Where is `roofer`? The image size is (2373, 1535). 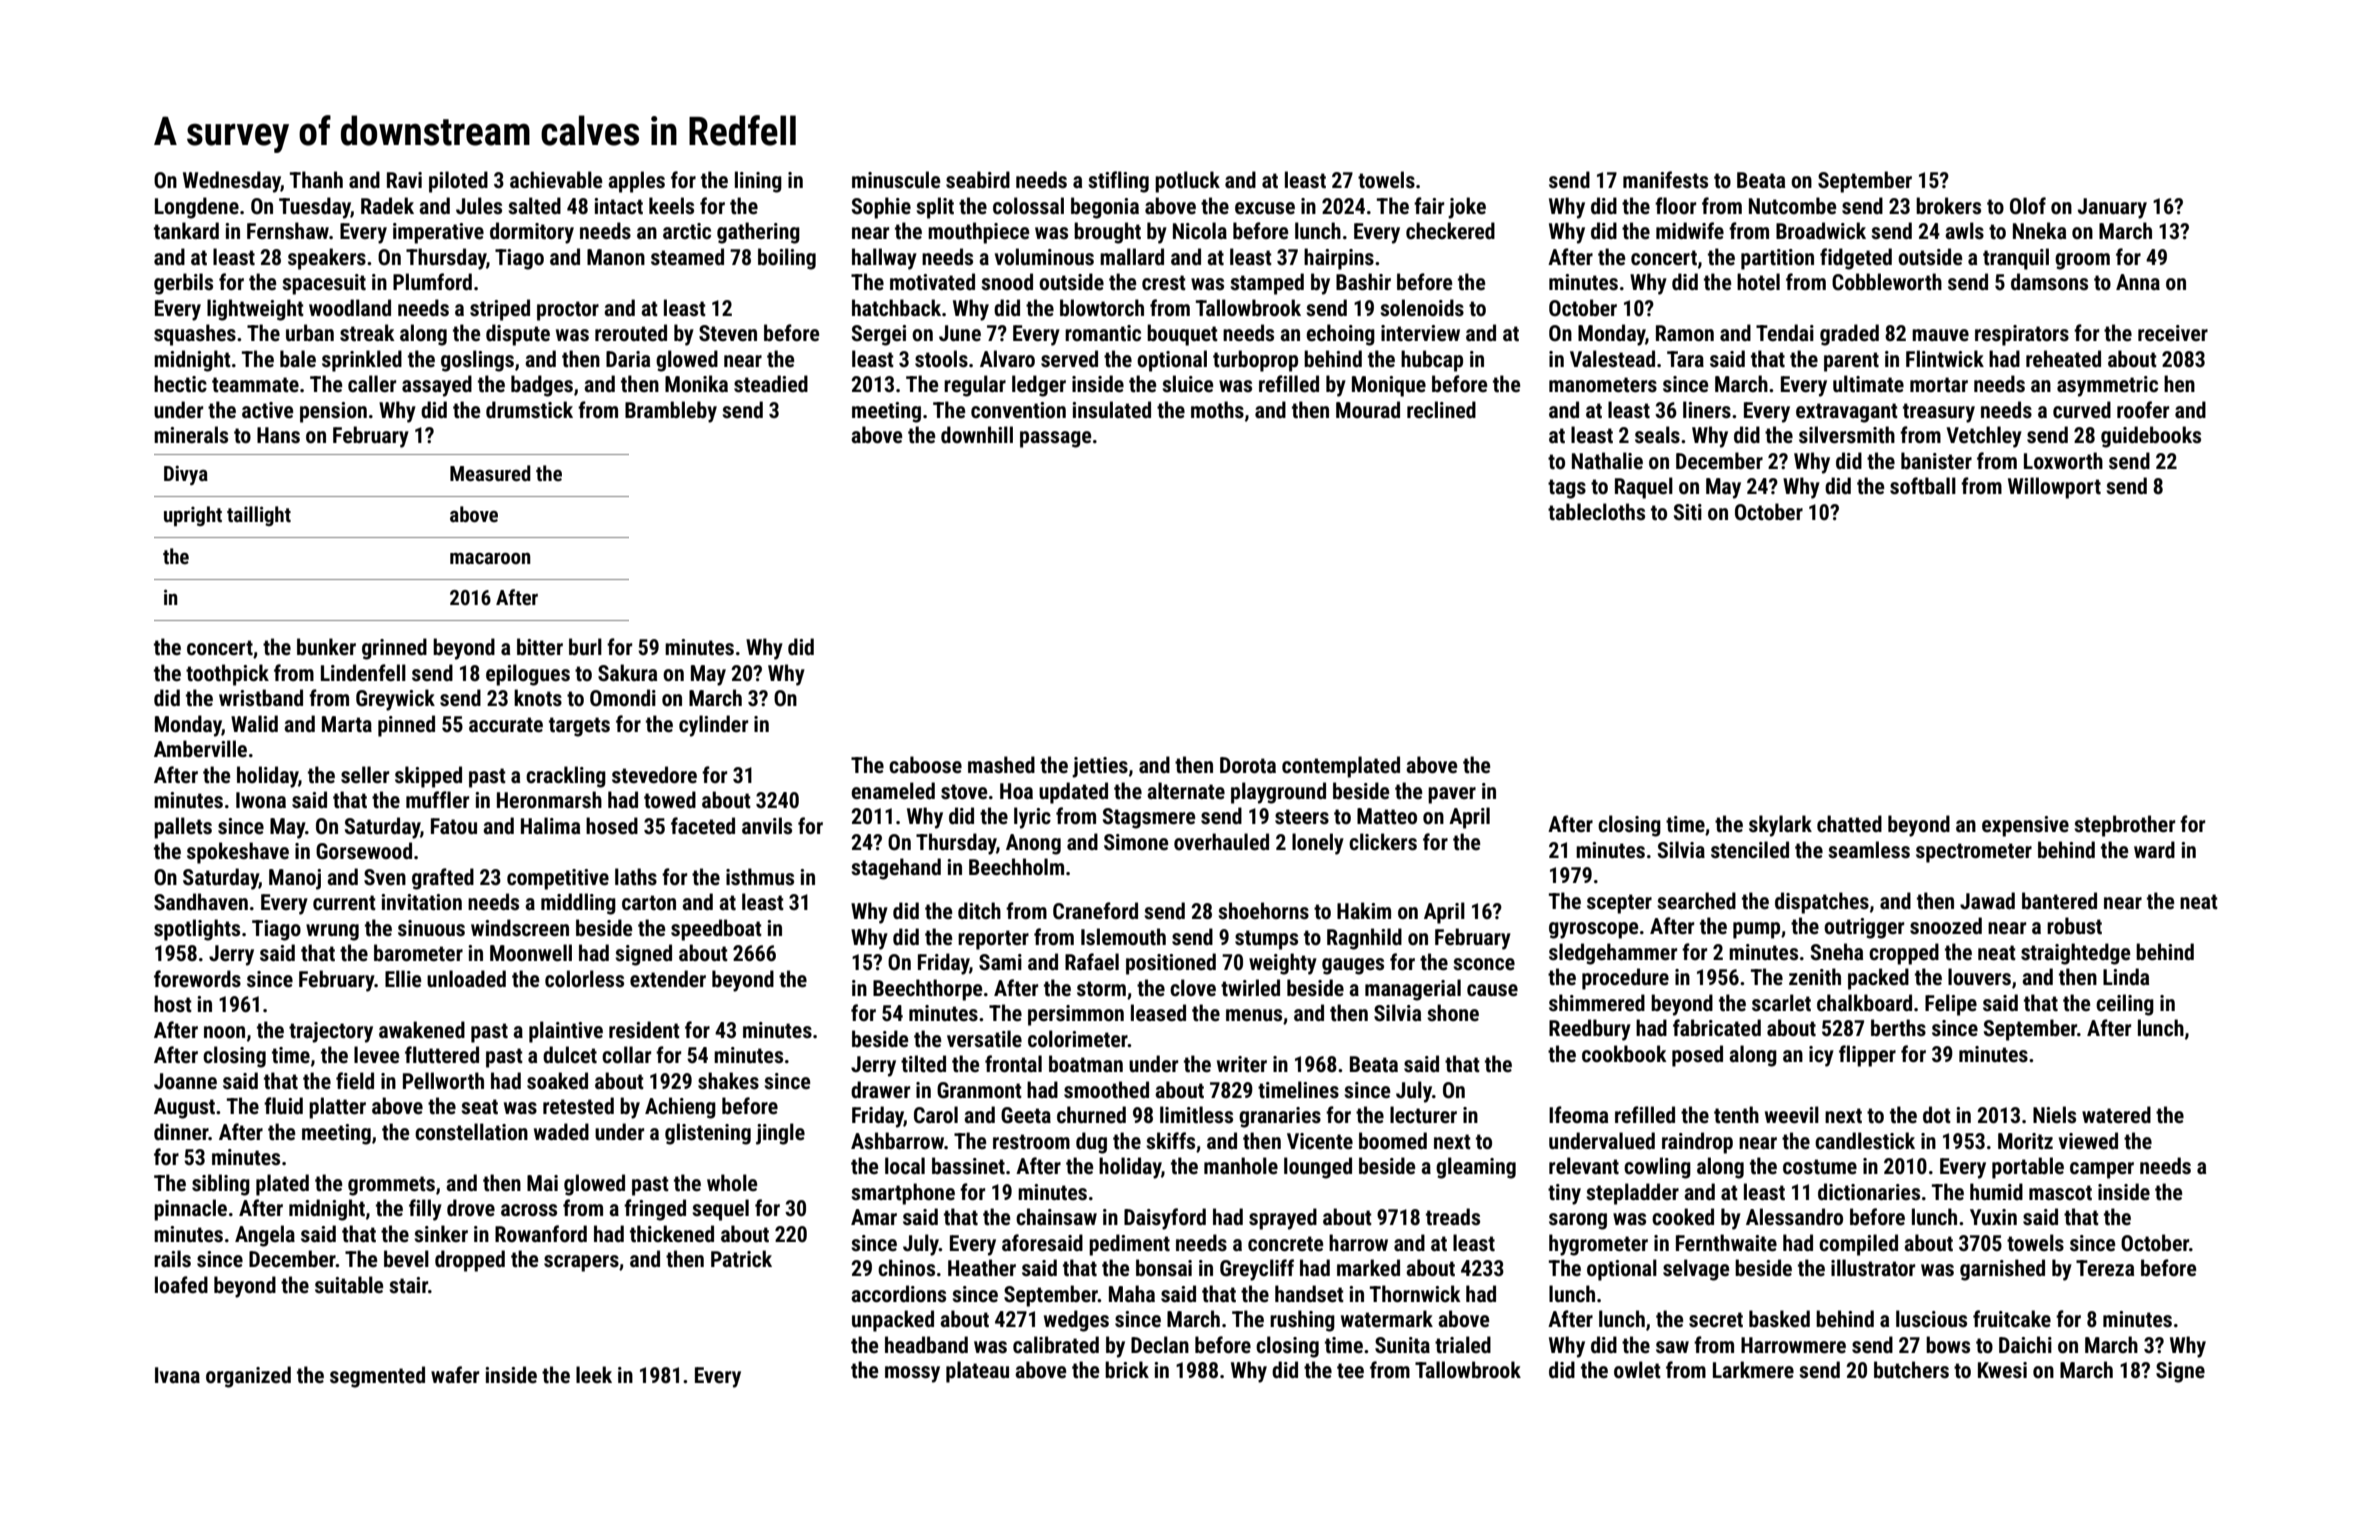 roofer is located at coordinates (2143, 409).
